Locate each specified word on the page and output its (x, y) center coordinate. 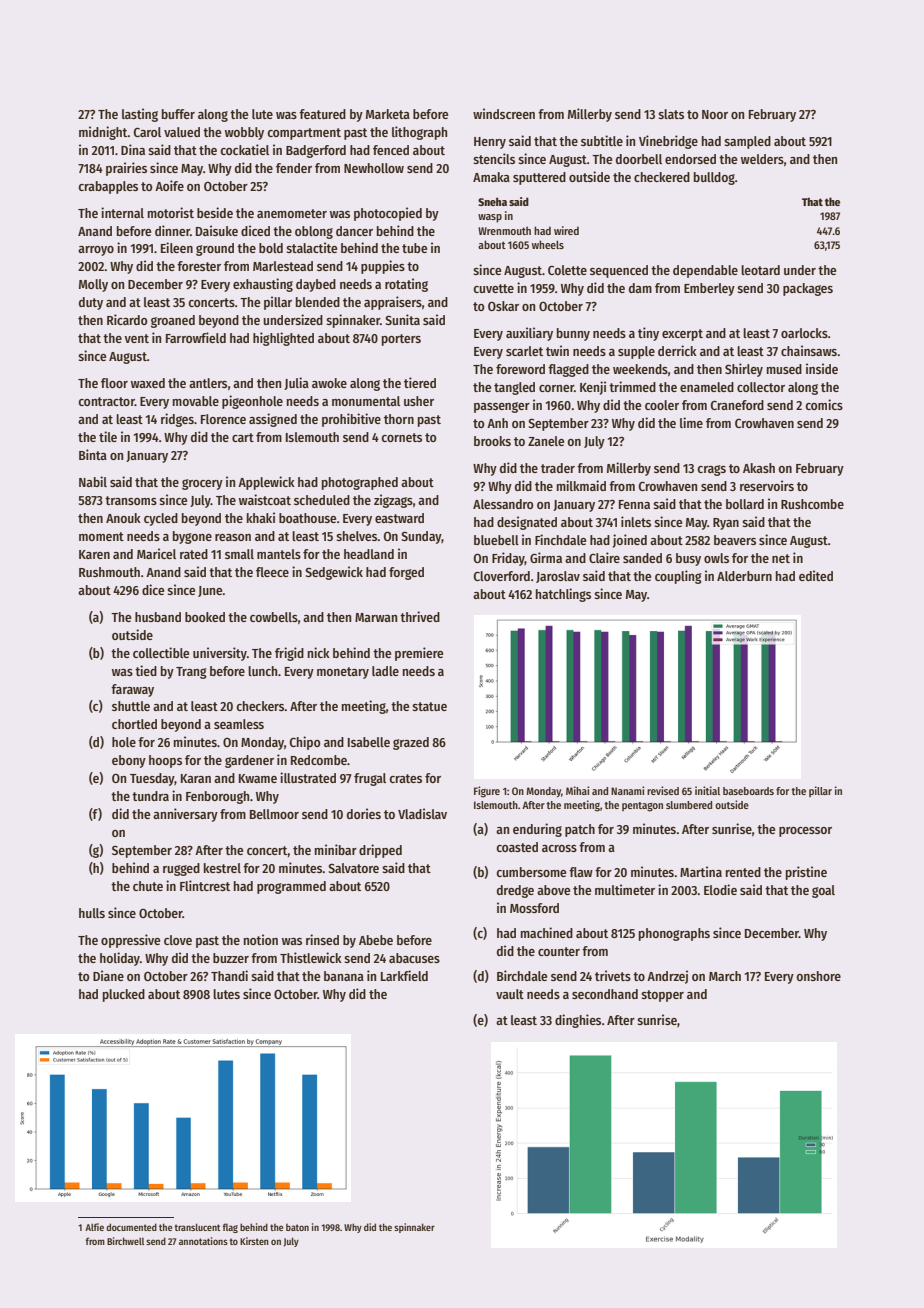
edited (816, 575)
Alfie (94, 1227)
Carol (147, 132)
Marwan (376, 617)
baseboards (748, 791)
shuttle (131, 706)
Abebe (376, 940)
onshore (818, 976)
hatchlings (563, 595)
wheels (548, 244)
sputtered (539, 178)
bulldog (714, 178)
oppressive (130, 941)
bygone (192, 537)
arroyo (96, 251)
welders (762, 159)
